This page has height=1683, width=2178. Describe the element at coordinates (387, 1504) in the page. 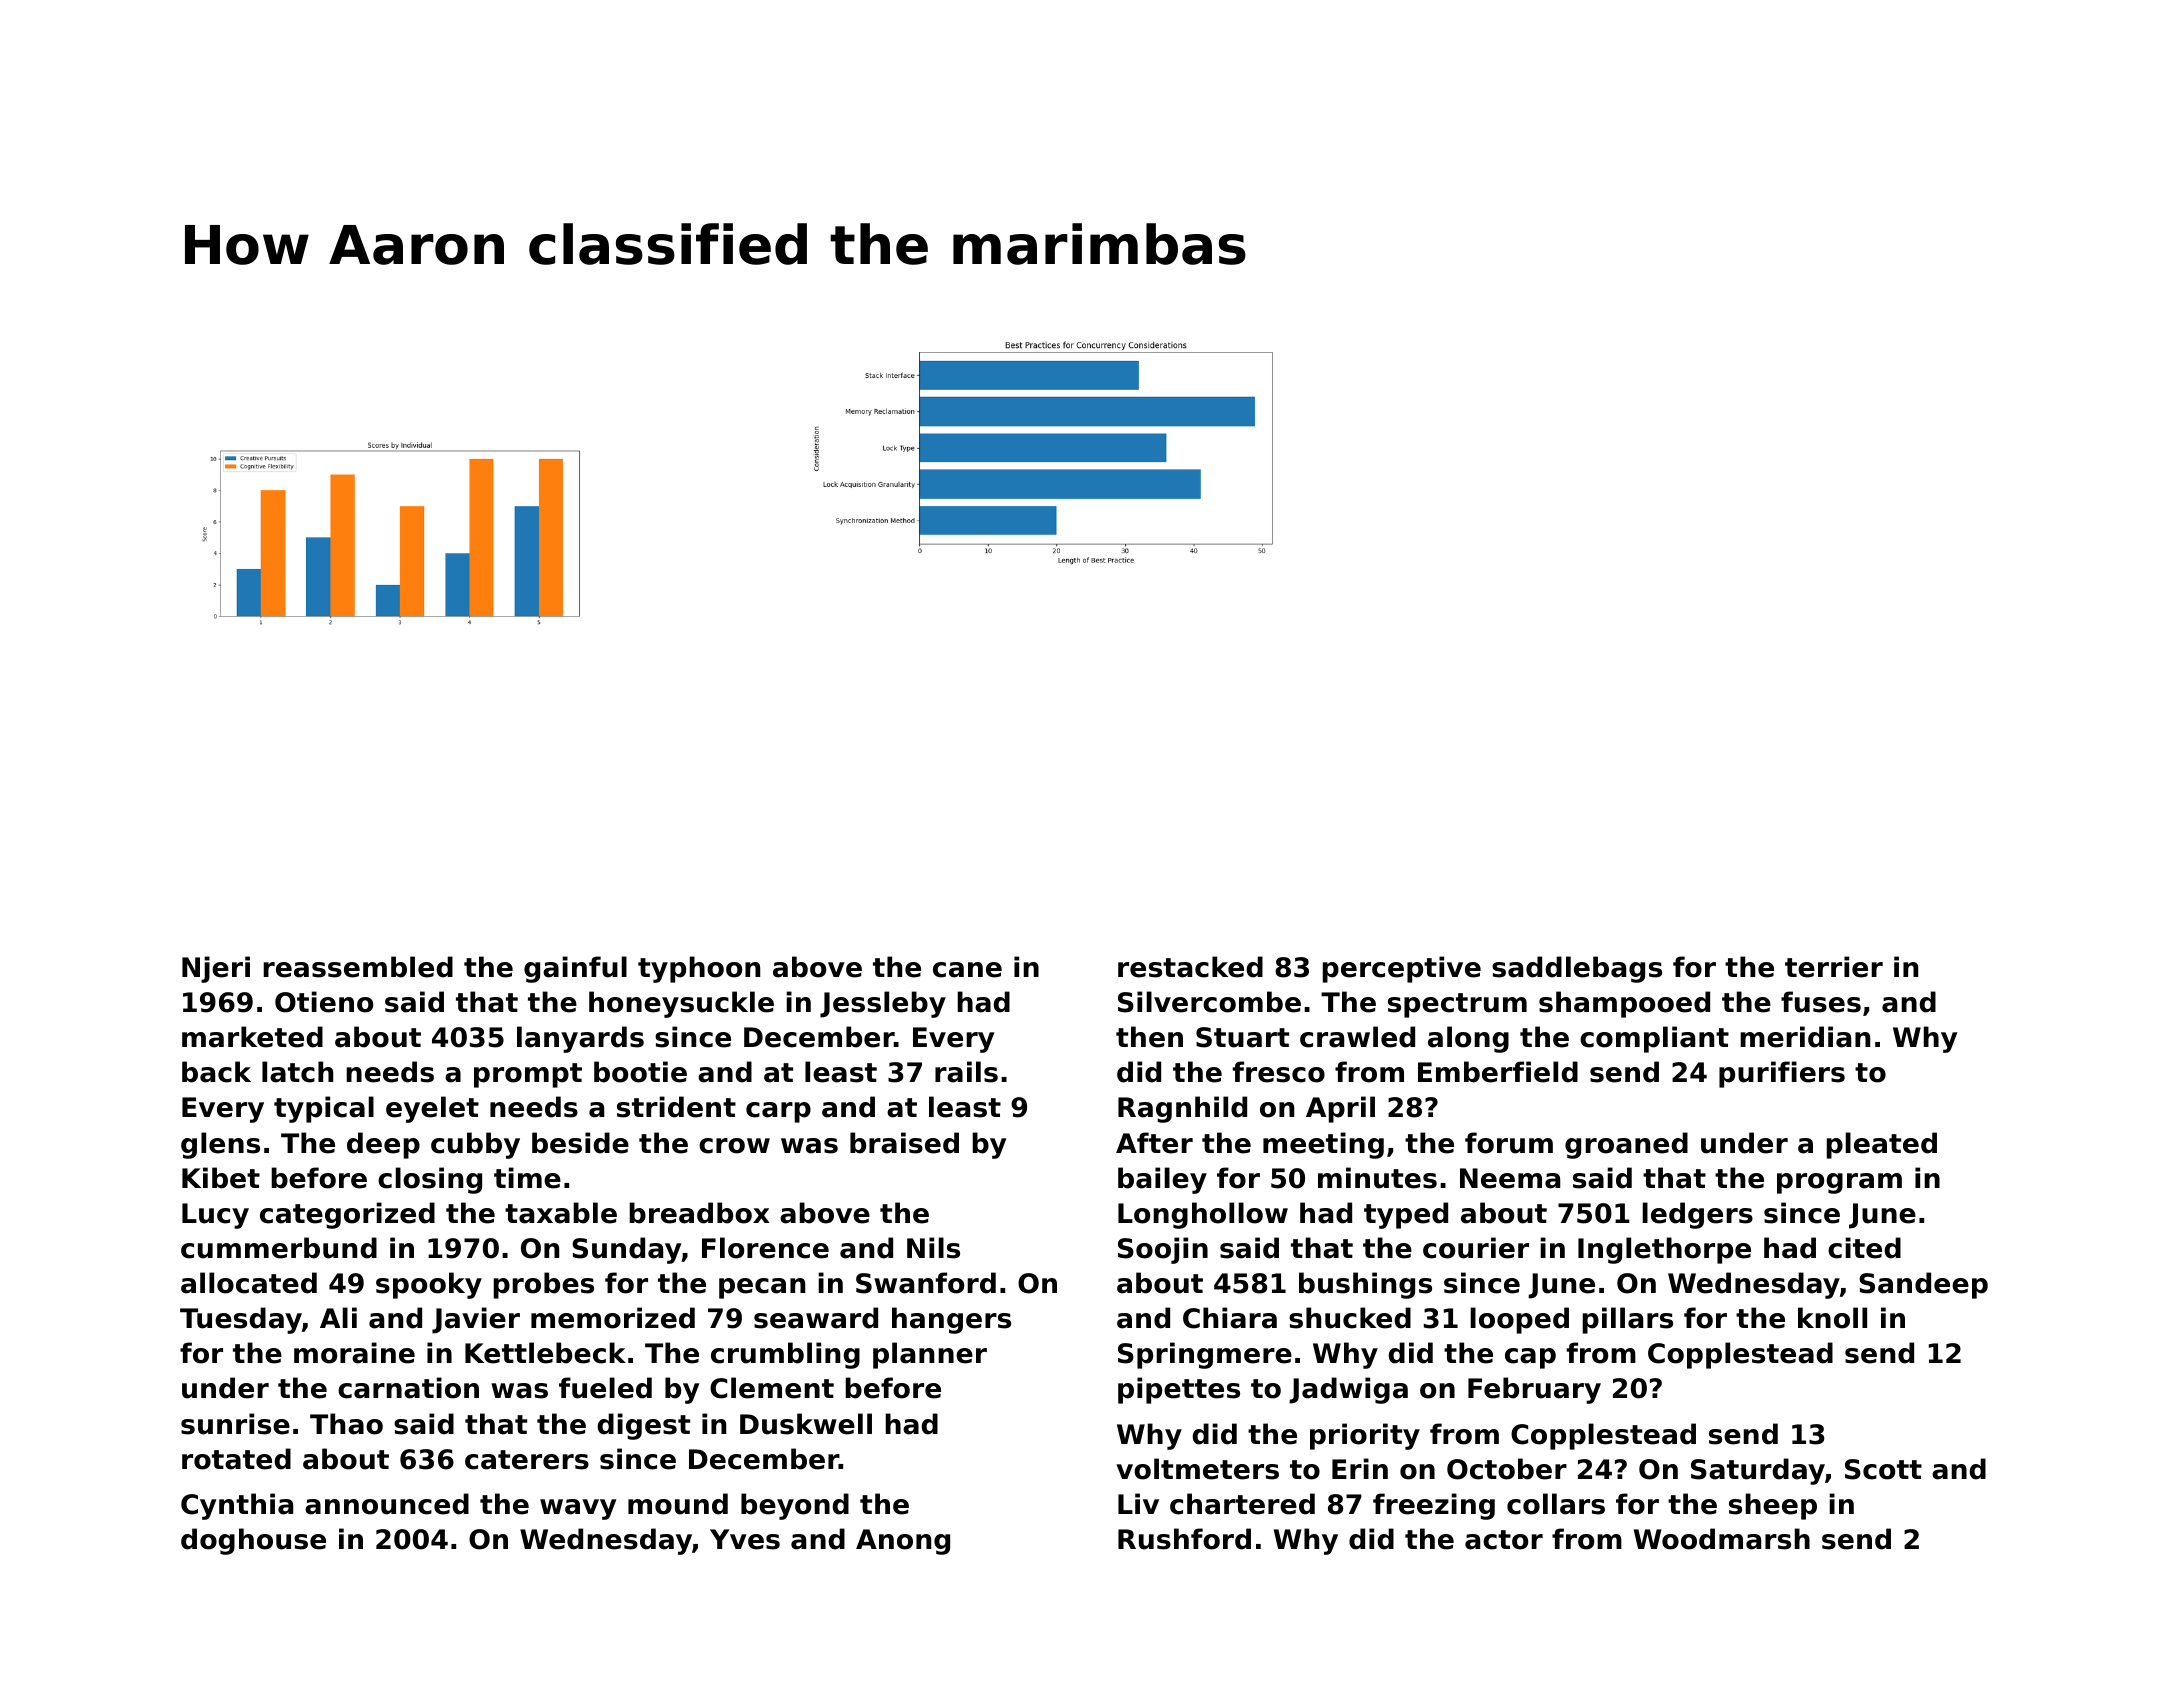

I see `announced` at that location.
